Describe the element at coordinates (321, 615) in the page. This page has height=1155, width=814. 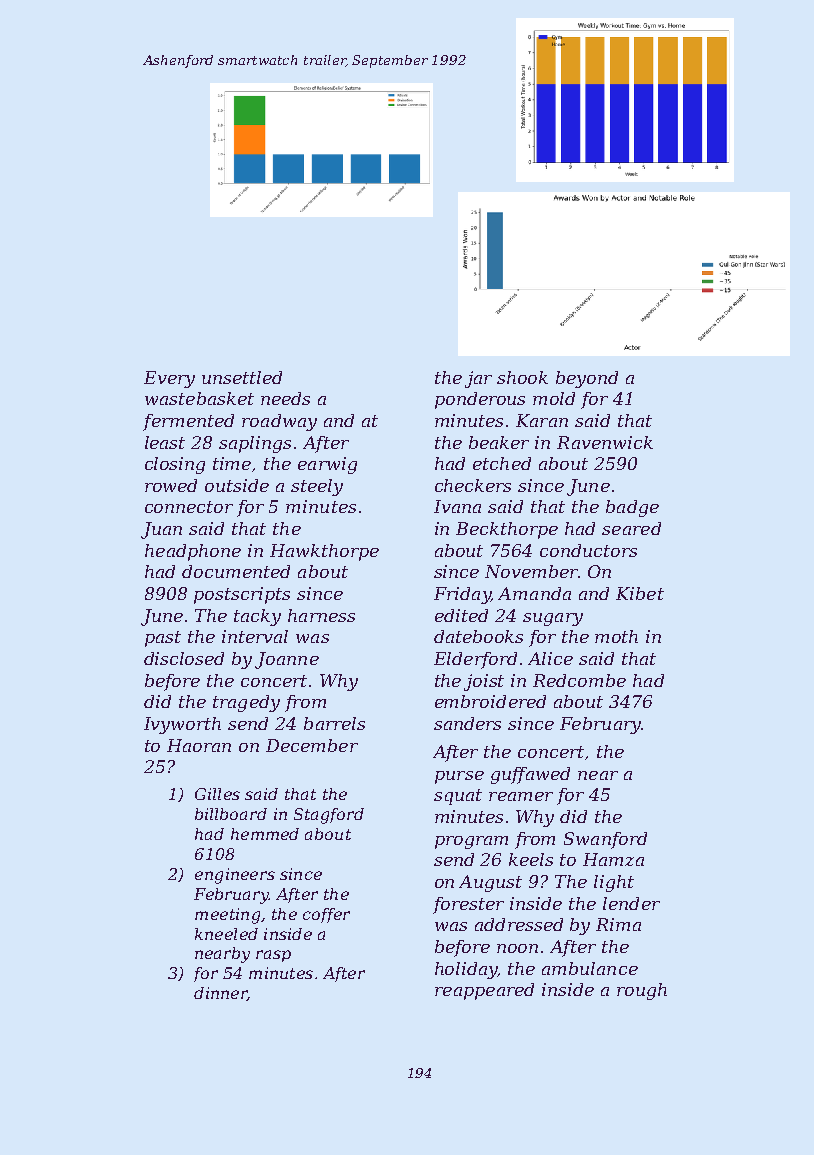
I see `harness` at that location.
